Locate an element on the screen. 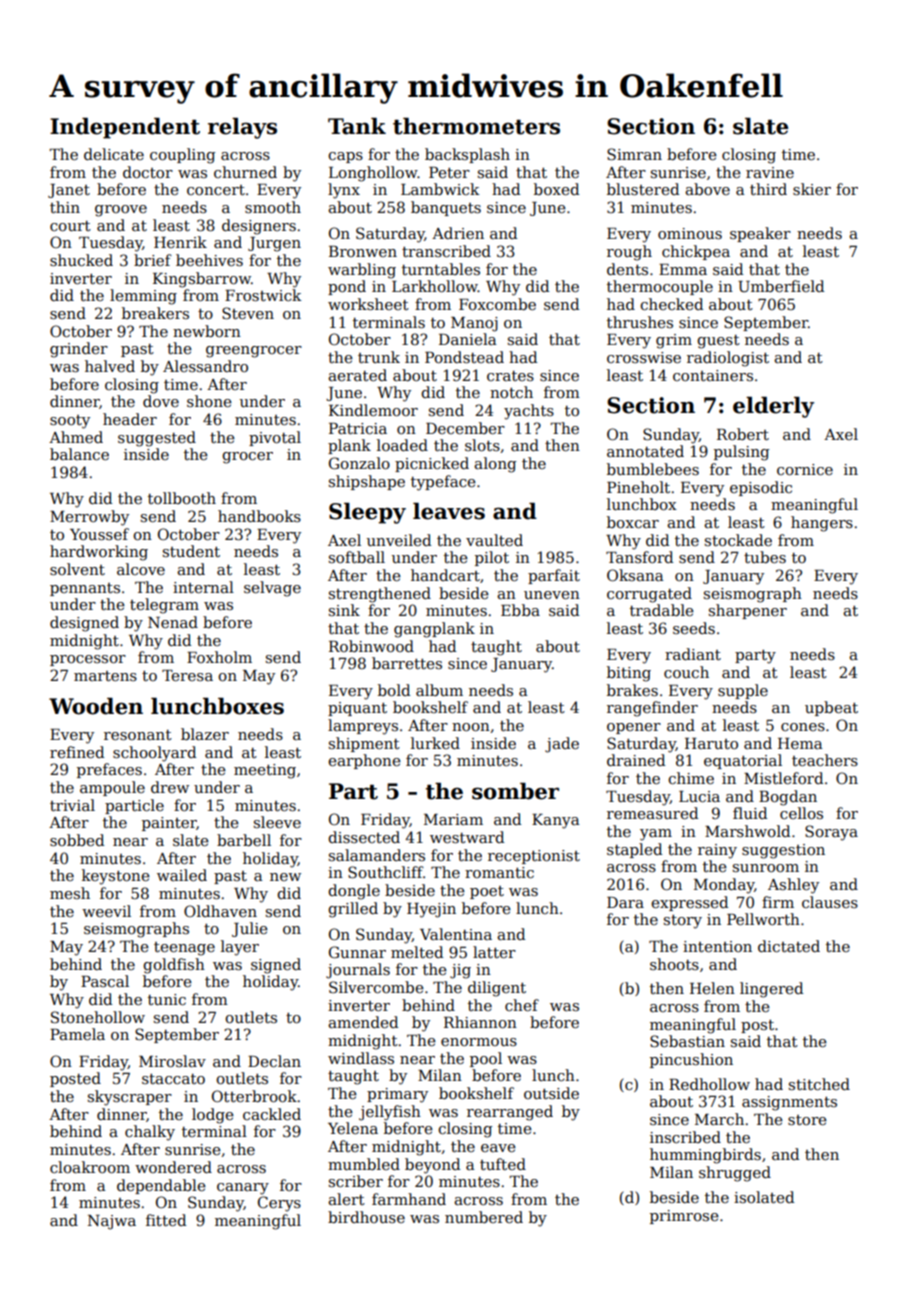 This screenshot has height=1316, width=908. lemming is located at coordinates (143, 297).
